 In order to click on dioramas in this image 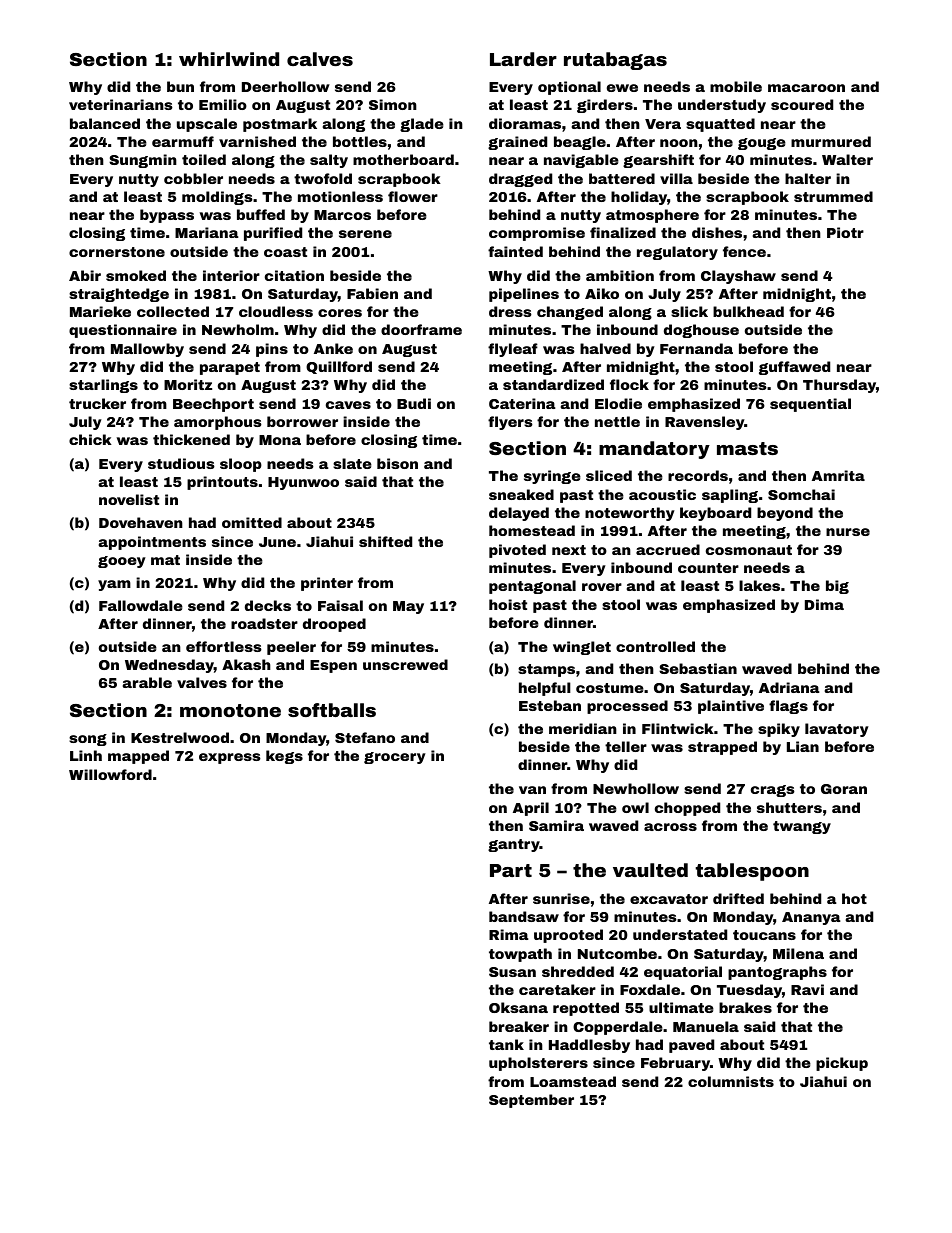, I will do `click(525, 123)`.
